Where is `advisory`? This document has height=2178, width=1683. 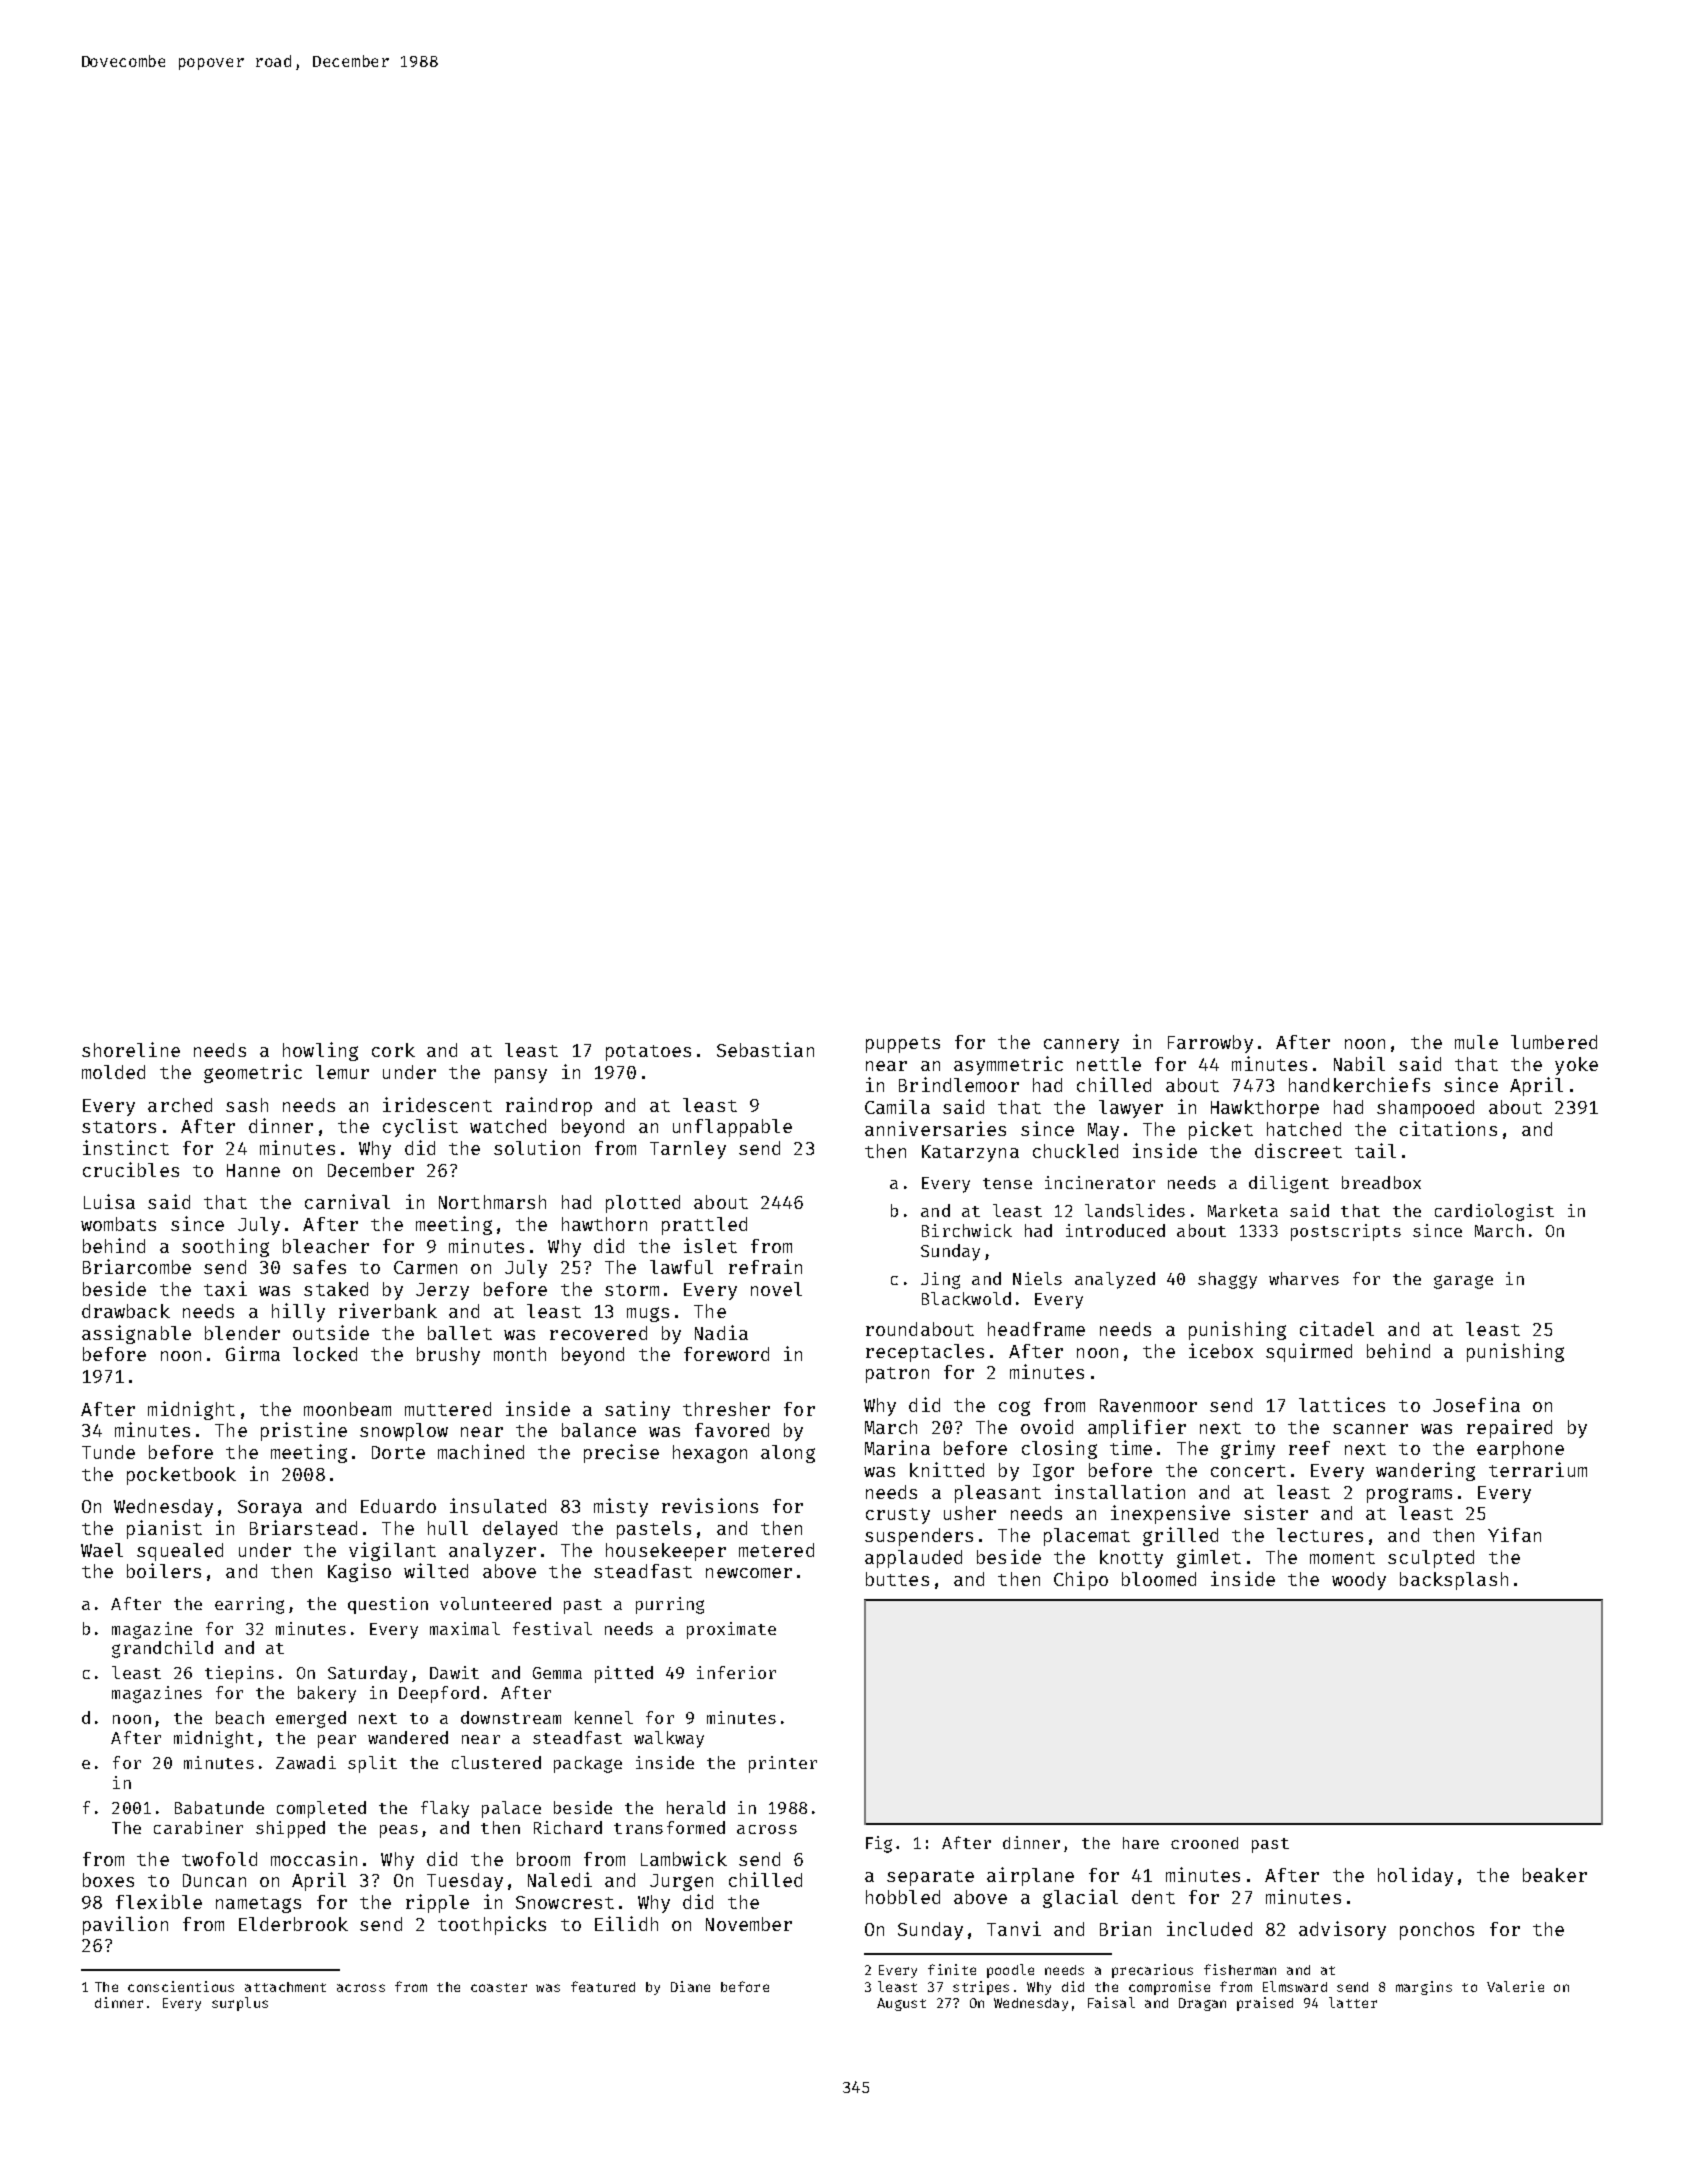 advisory is located at coordinates (1342, 1930).
